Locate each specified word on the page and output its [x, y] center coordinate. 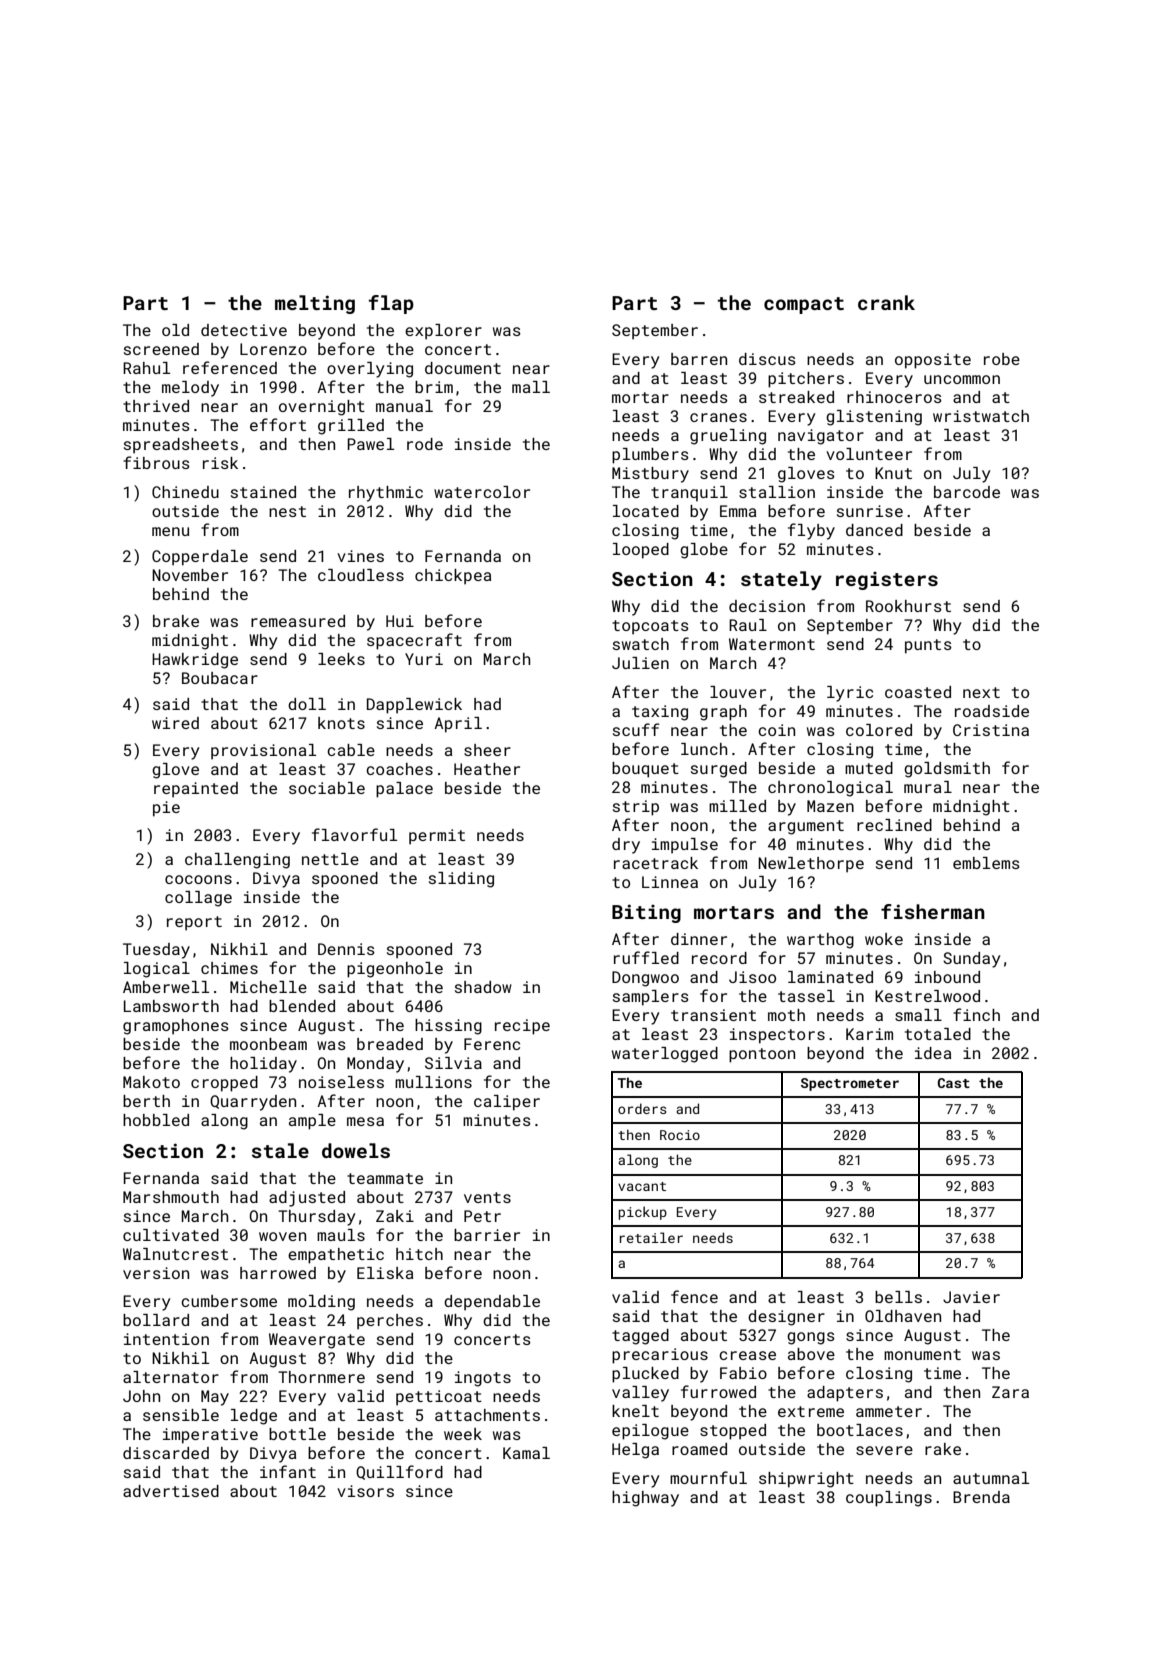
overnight [322, 408]
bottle [297, 1434]
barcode [967, 492]
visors [365, 1491]
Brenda [981, 1497]
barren [699, 359]
